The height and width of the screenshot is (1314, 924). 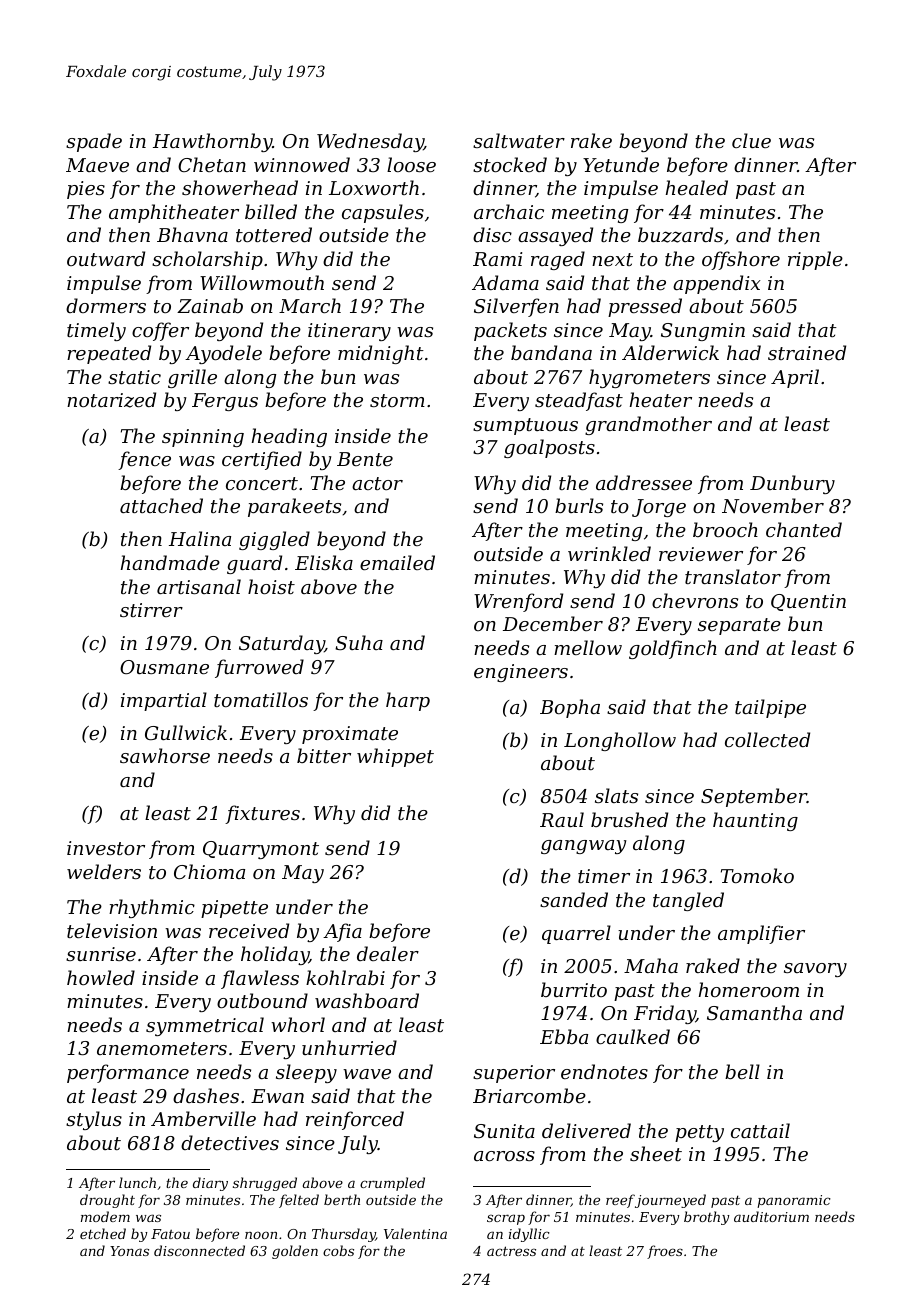 What do you see at coordinates (349, 332) in the screenshot?
I see `itinerary` at bounding box center [349, 332].
